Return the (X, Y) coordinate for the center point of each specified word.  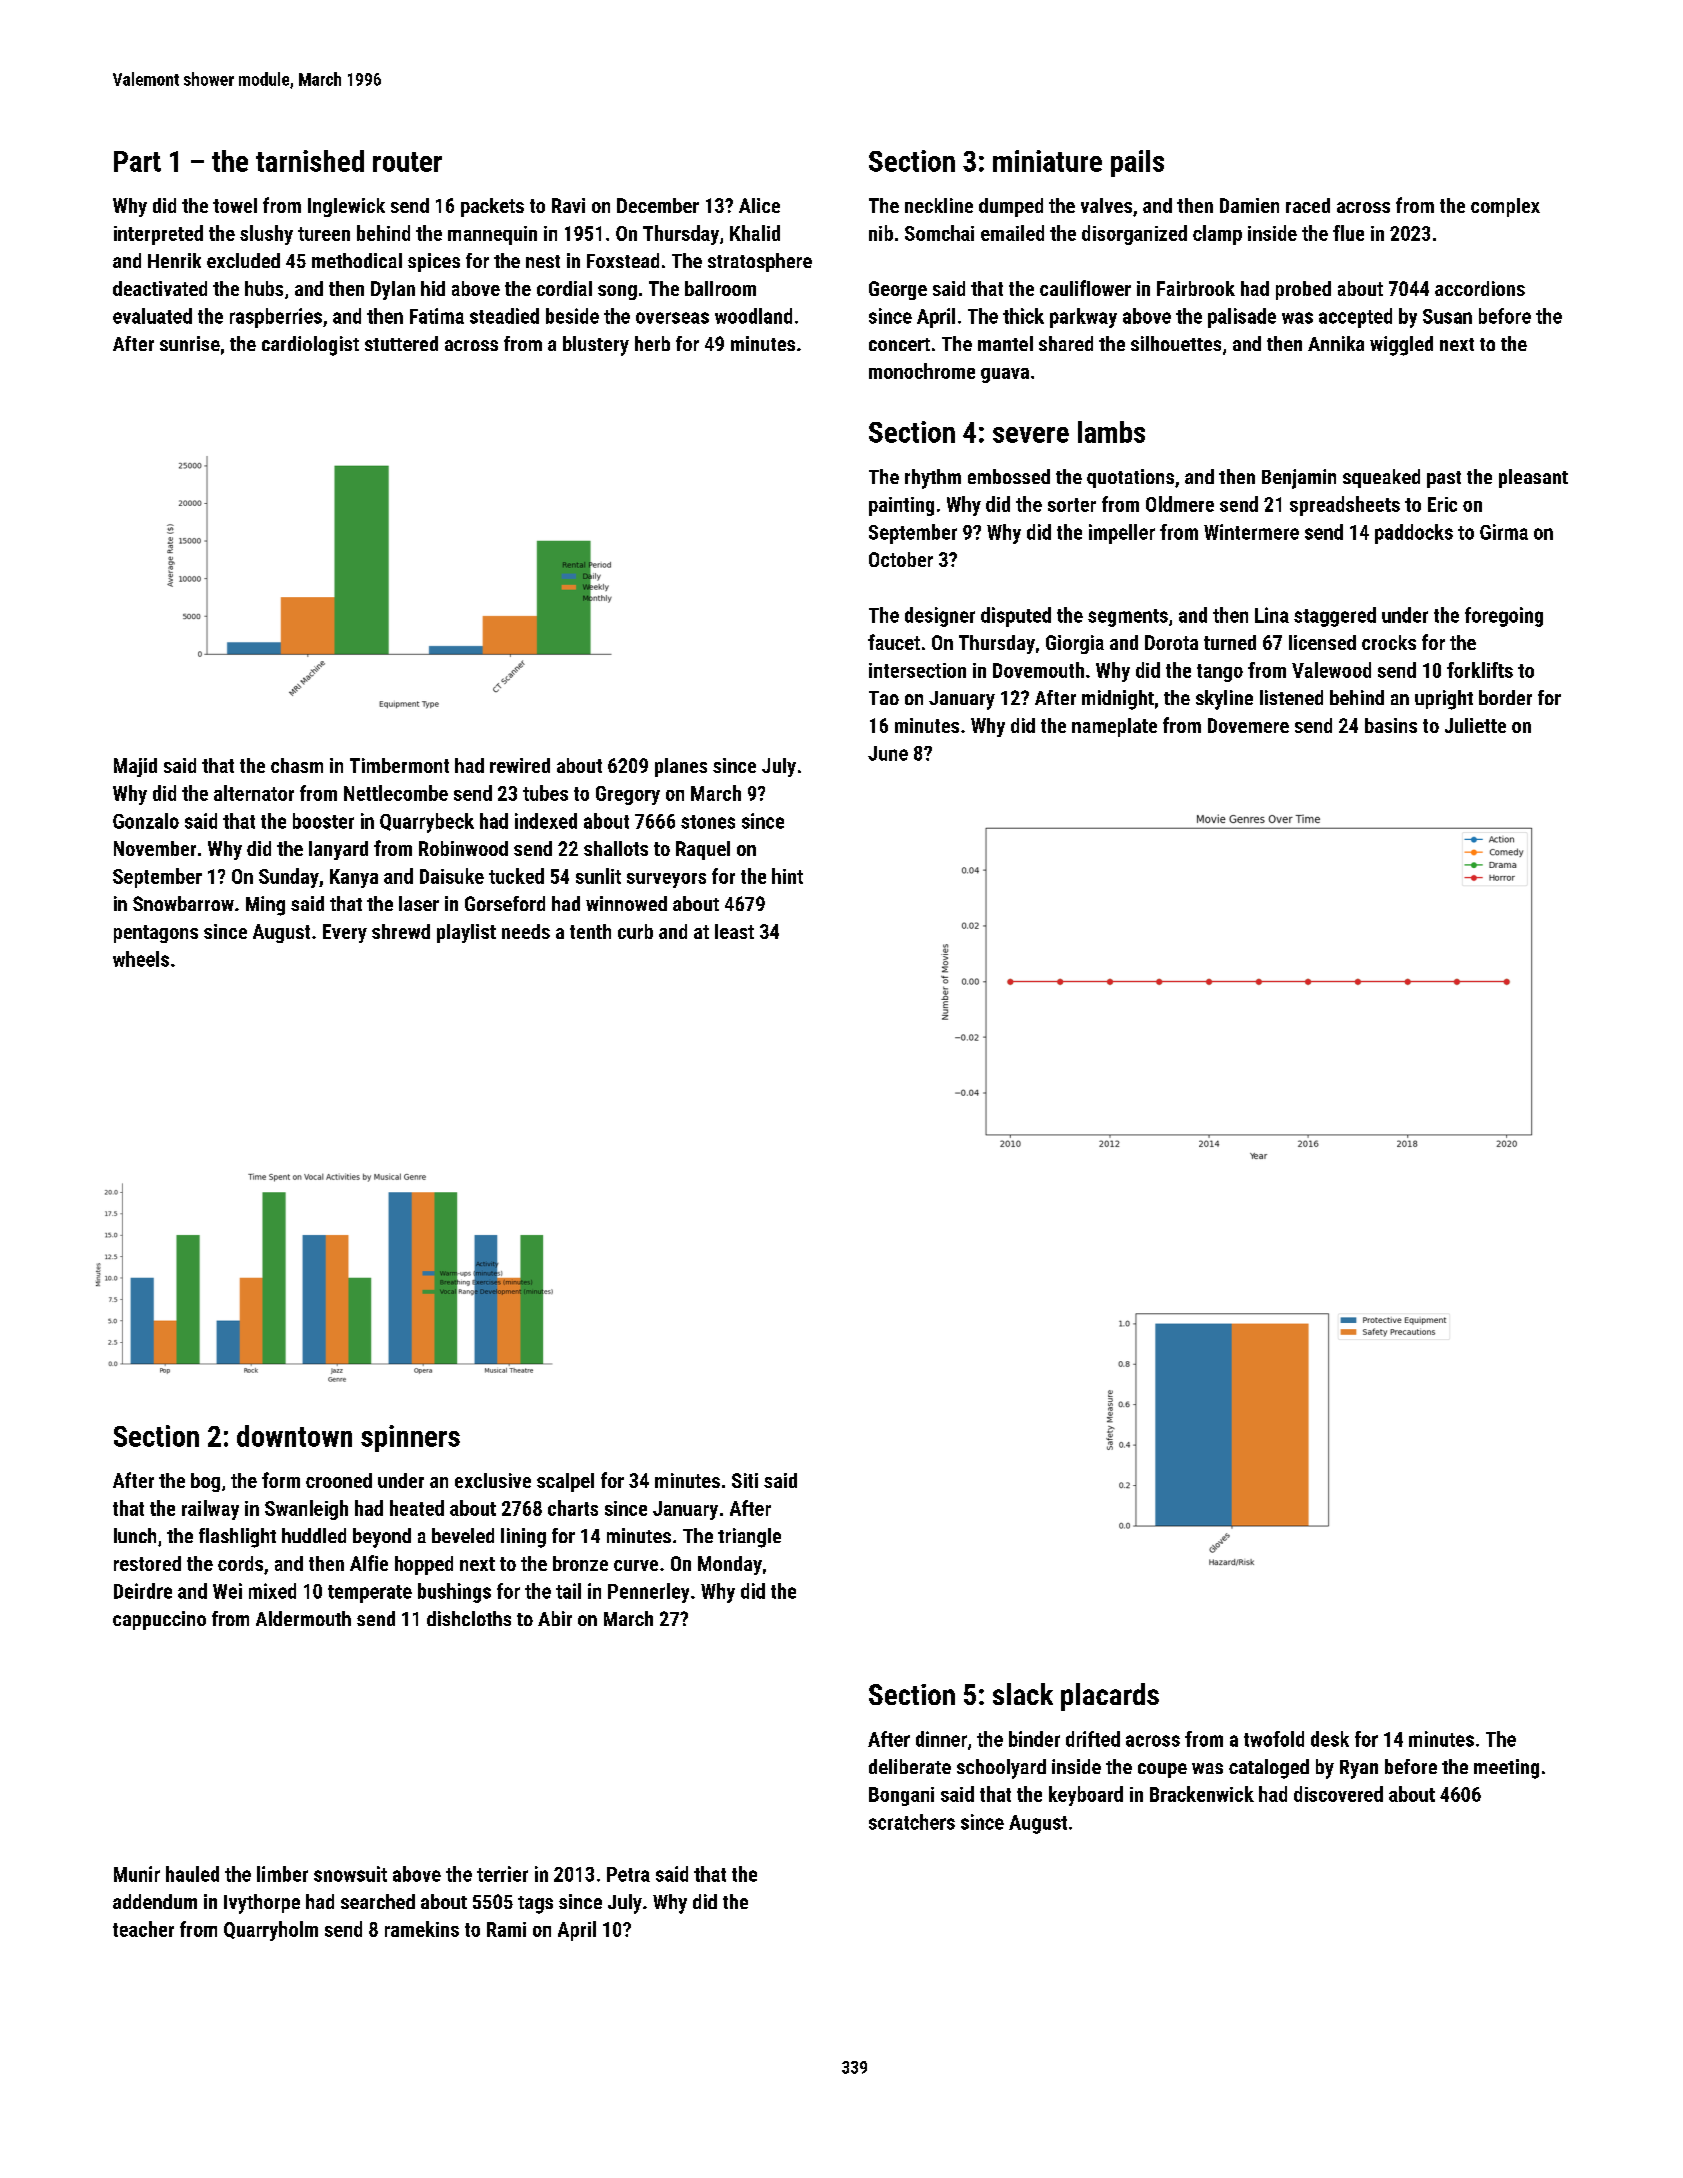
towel (235, 205)
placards (1110, 1697)
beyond (382, 1538)
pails (1137, 163)
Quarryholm (271, 1931)
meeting (1506, 1769)
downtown (294, 1436)
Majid (135, 767)
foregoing (1504, 617)
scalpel (565, 1482)
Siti (745, 1480)
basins (1391, 725)
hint (787, 876)
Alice (759, 205)
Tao (884, 698)
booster (323, 821)
